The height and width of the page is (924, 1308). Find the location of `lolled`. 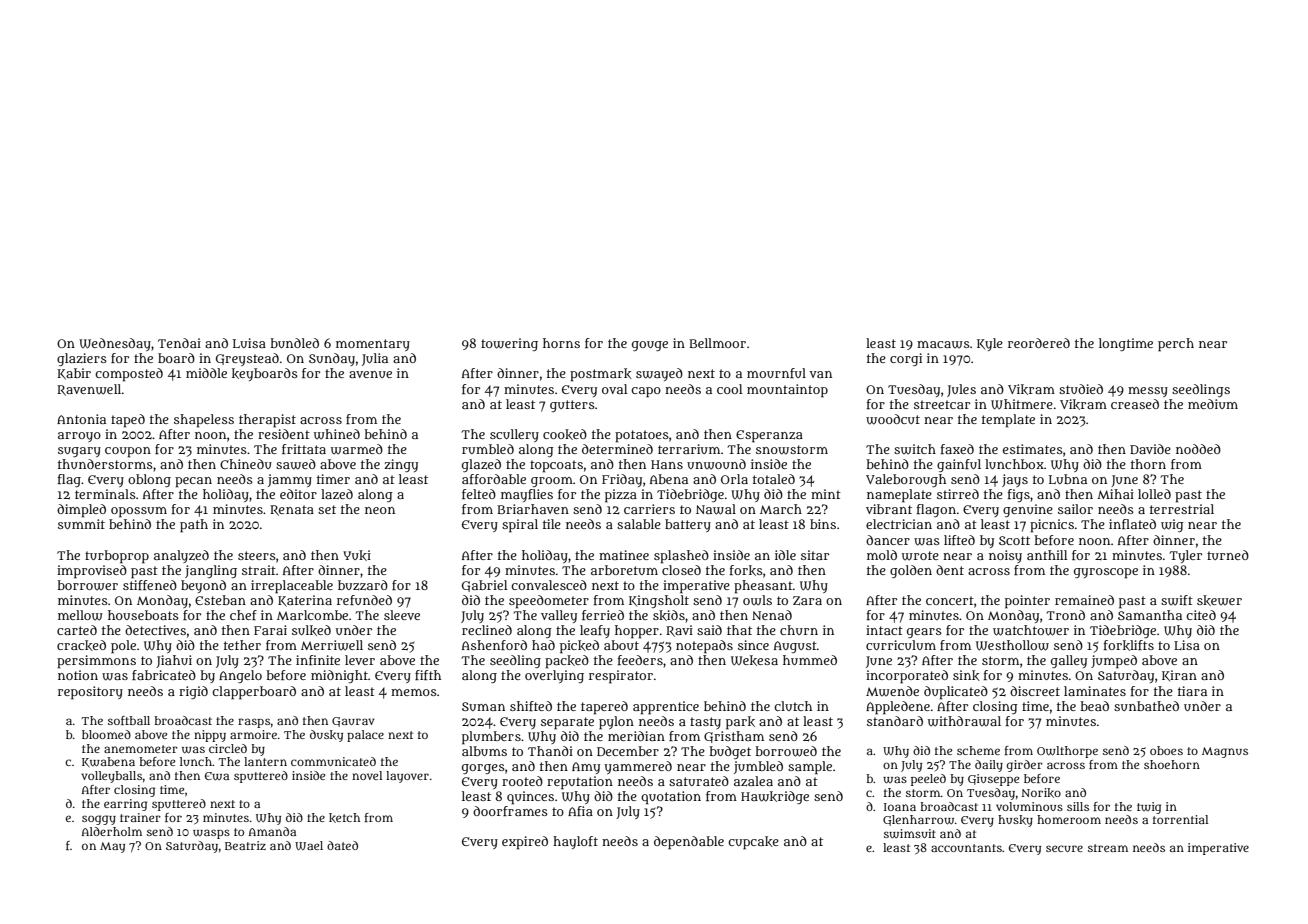

lolled is located at coordinates (1154, 494).
